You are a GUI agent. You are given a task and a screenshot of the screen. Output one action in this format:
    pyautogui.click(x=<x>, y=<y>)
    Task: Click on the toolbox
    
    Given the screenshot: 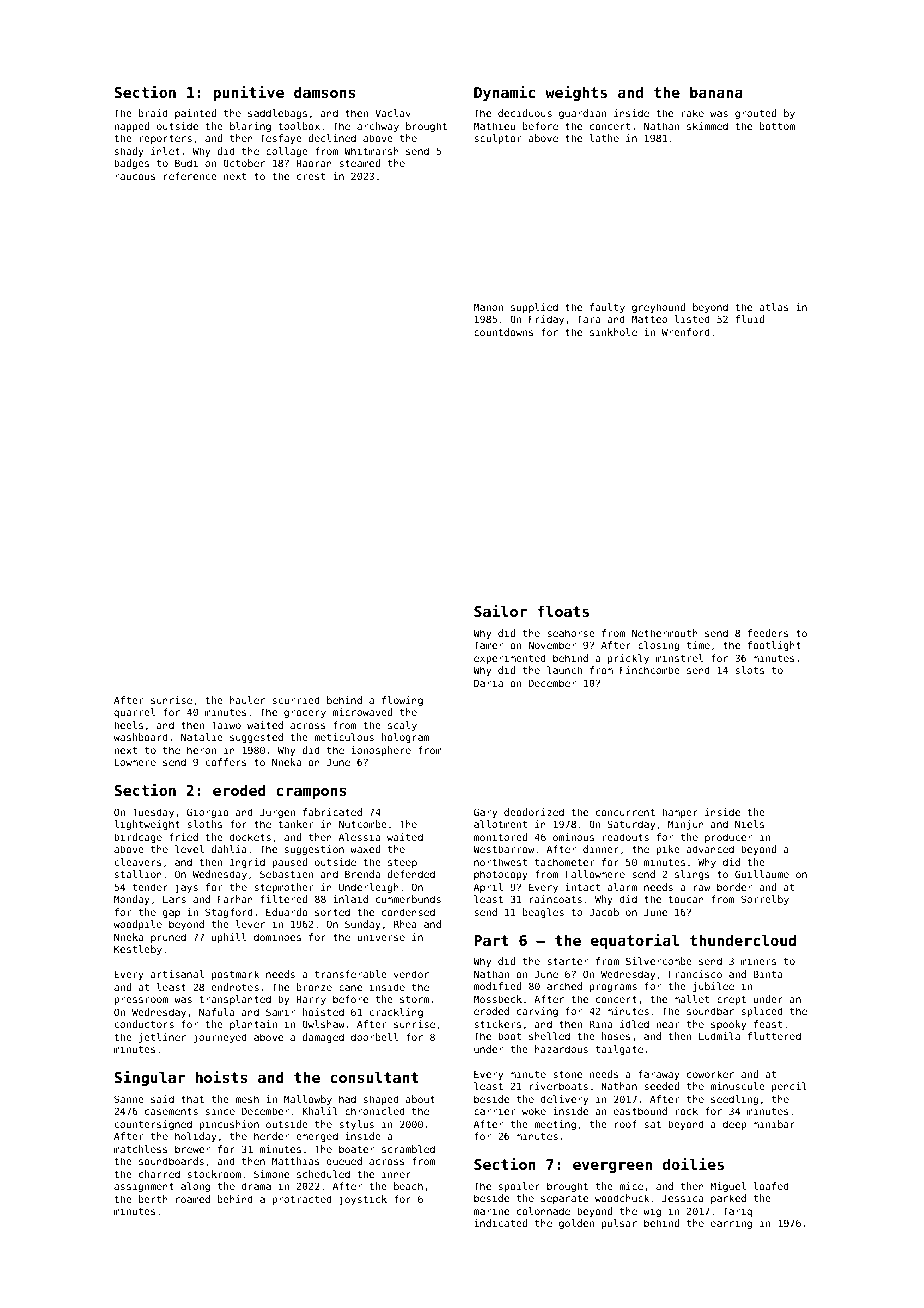 What is the action you would take?
    pyautogui.click(x=299, y=126)
